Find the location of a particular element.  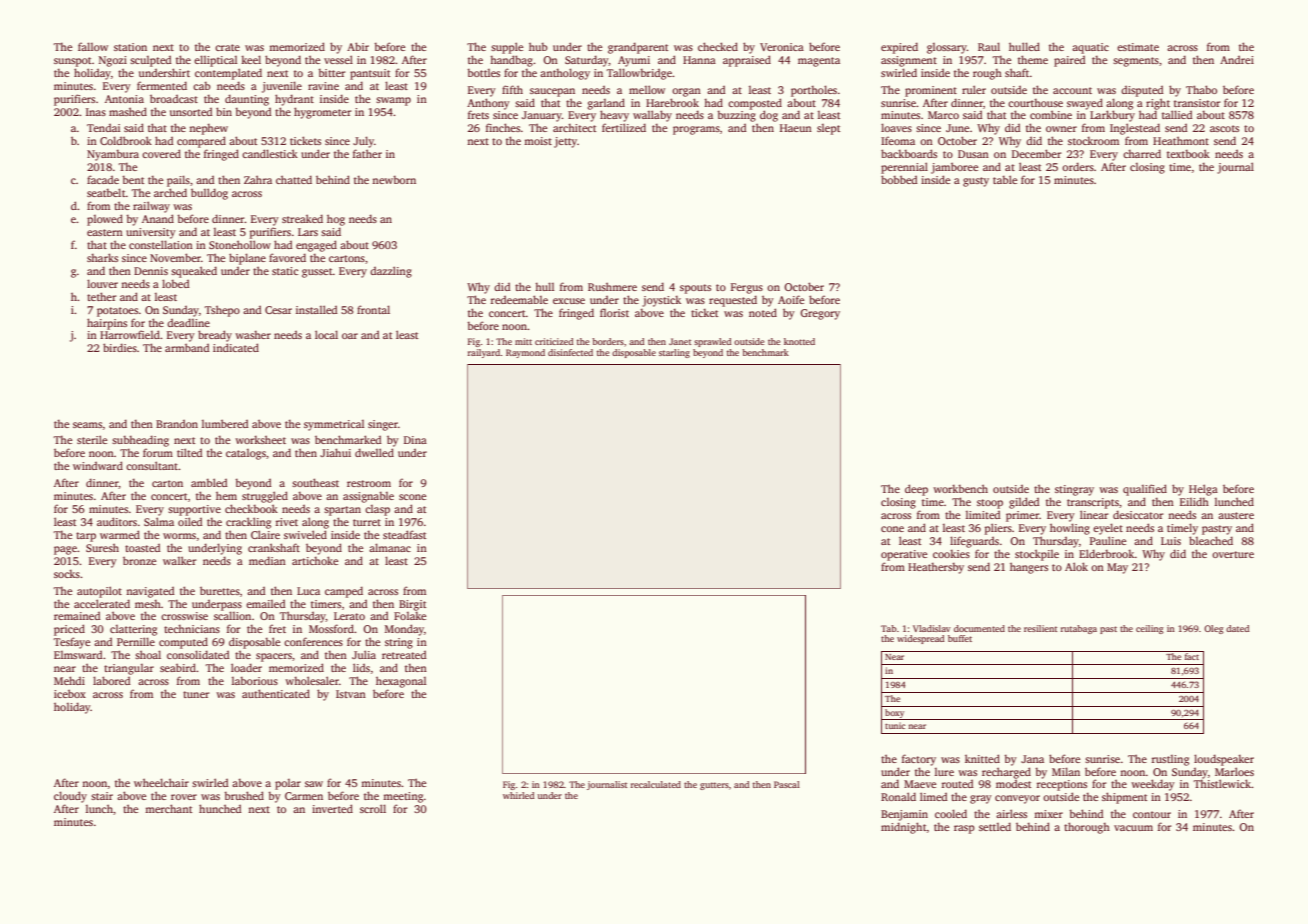

Jiahui is located at coordinates (335, 452).
